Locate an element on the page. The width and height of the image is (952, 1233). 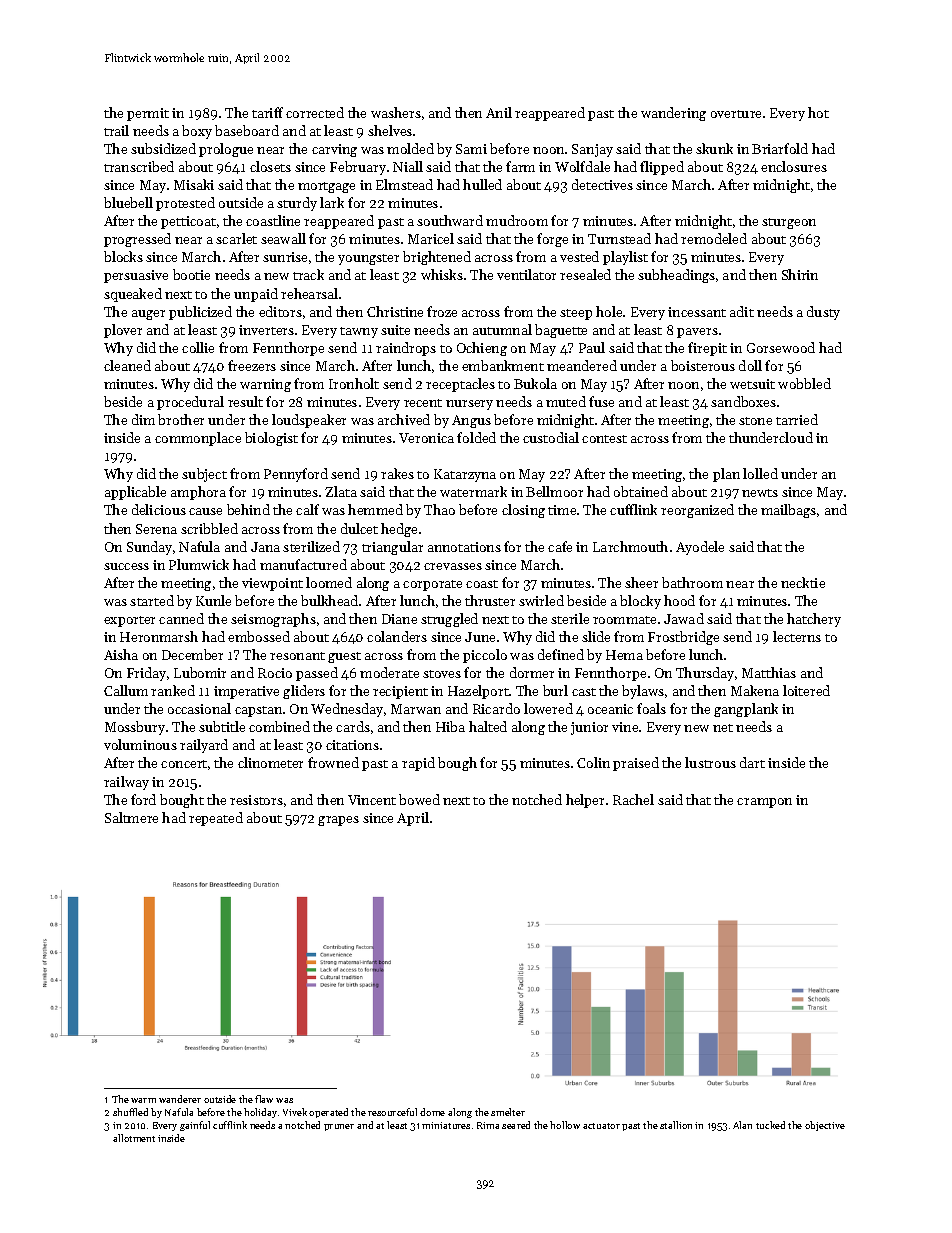
subject is located at coordinates (204, 475).
